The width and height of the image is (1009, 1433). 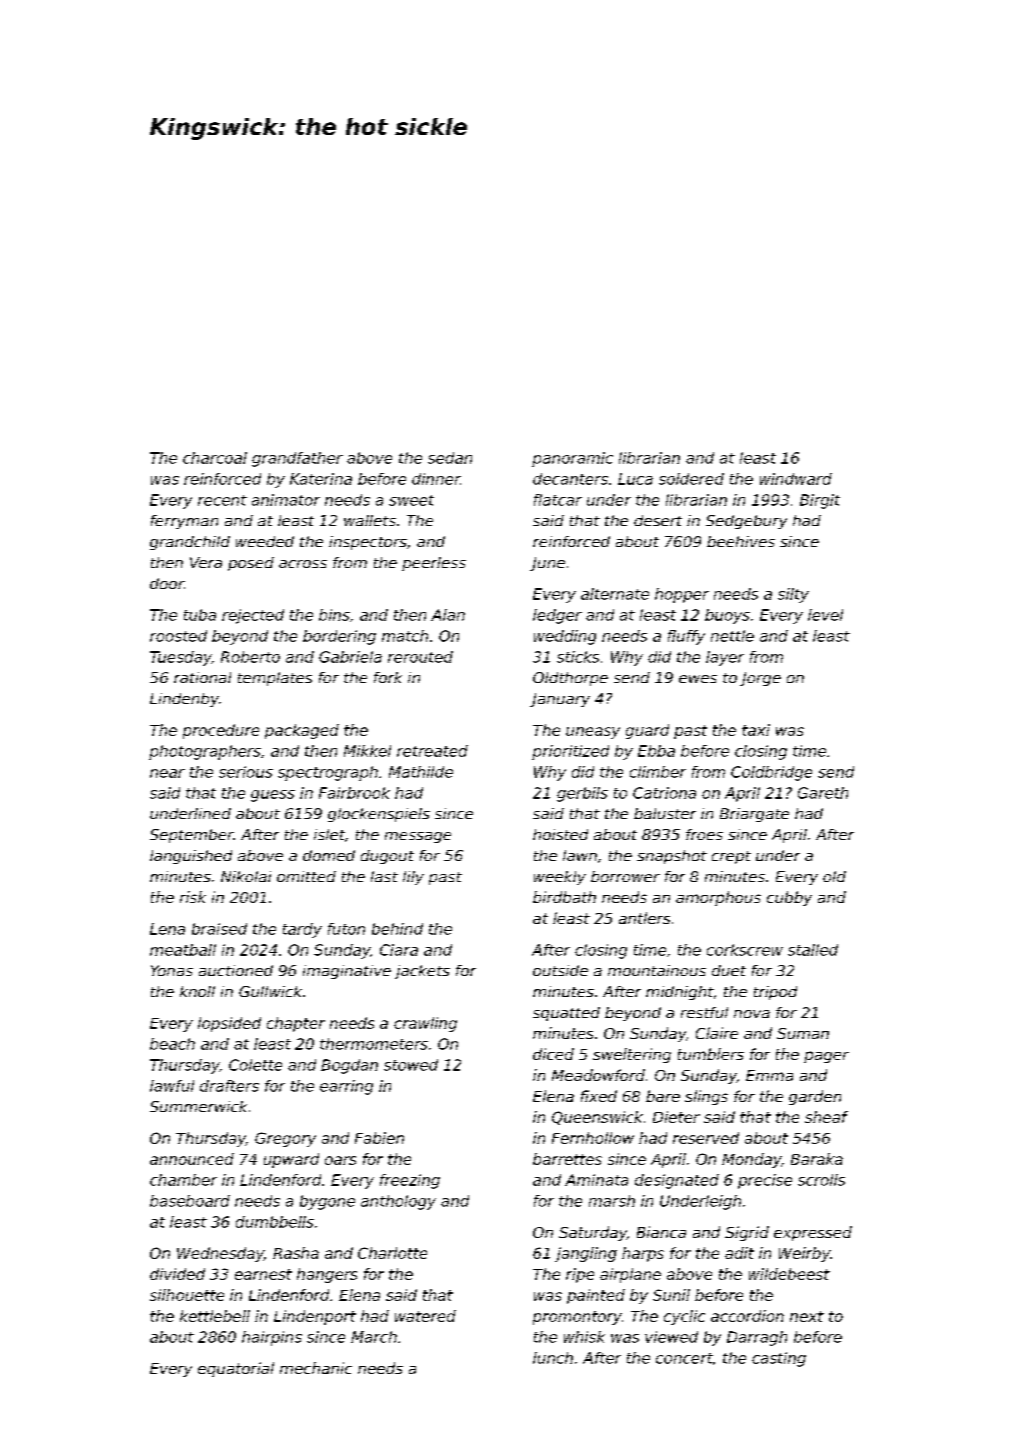 I want to click on Yonas, so click(x=172, y=970).
